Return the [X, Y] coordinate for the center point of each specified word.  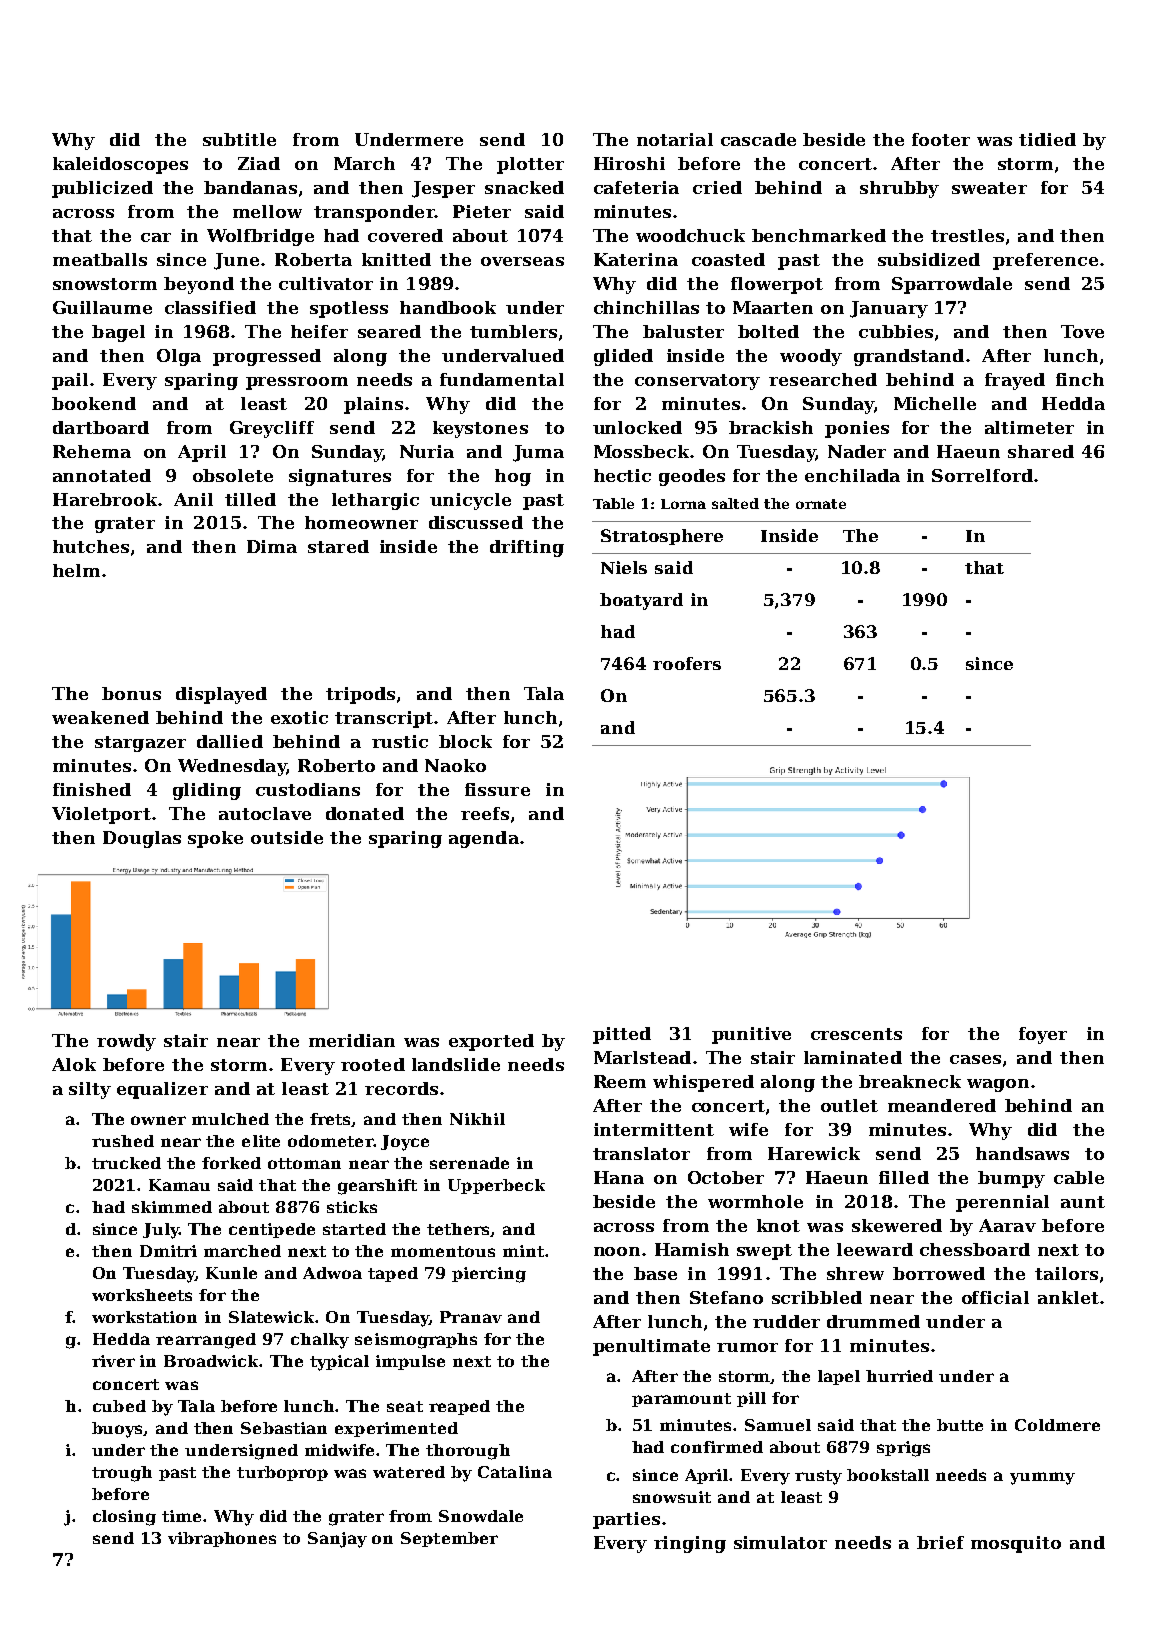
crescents [856, 1034]
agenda [484, 839]
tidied [1047, 139]
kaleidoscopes [120, 165]
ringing [690, 1544]
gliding [207, 791]
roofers [687, 663]
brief [940, 1542]
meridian [352, 1040]
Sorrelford [982, 475]
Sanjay [337, 1540]
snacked [524, 187]
